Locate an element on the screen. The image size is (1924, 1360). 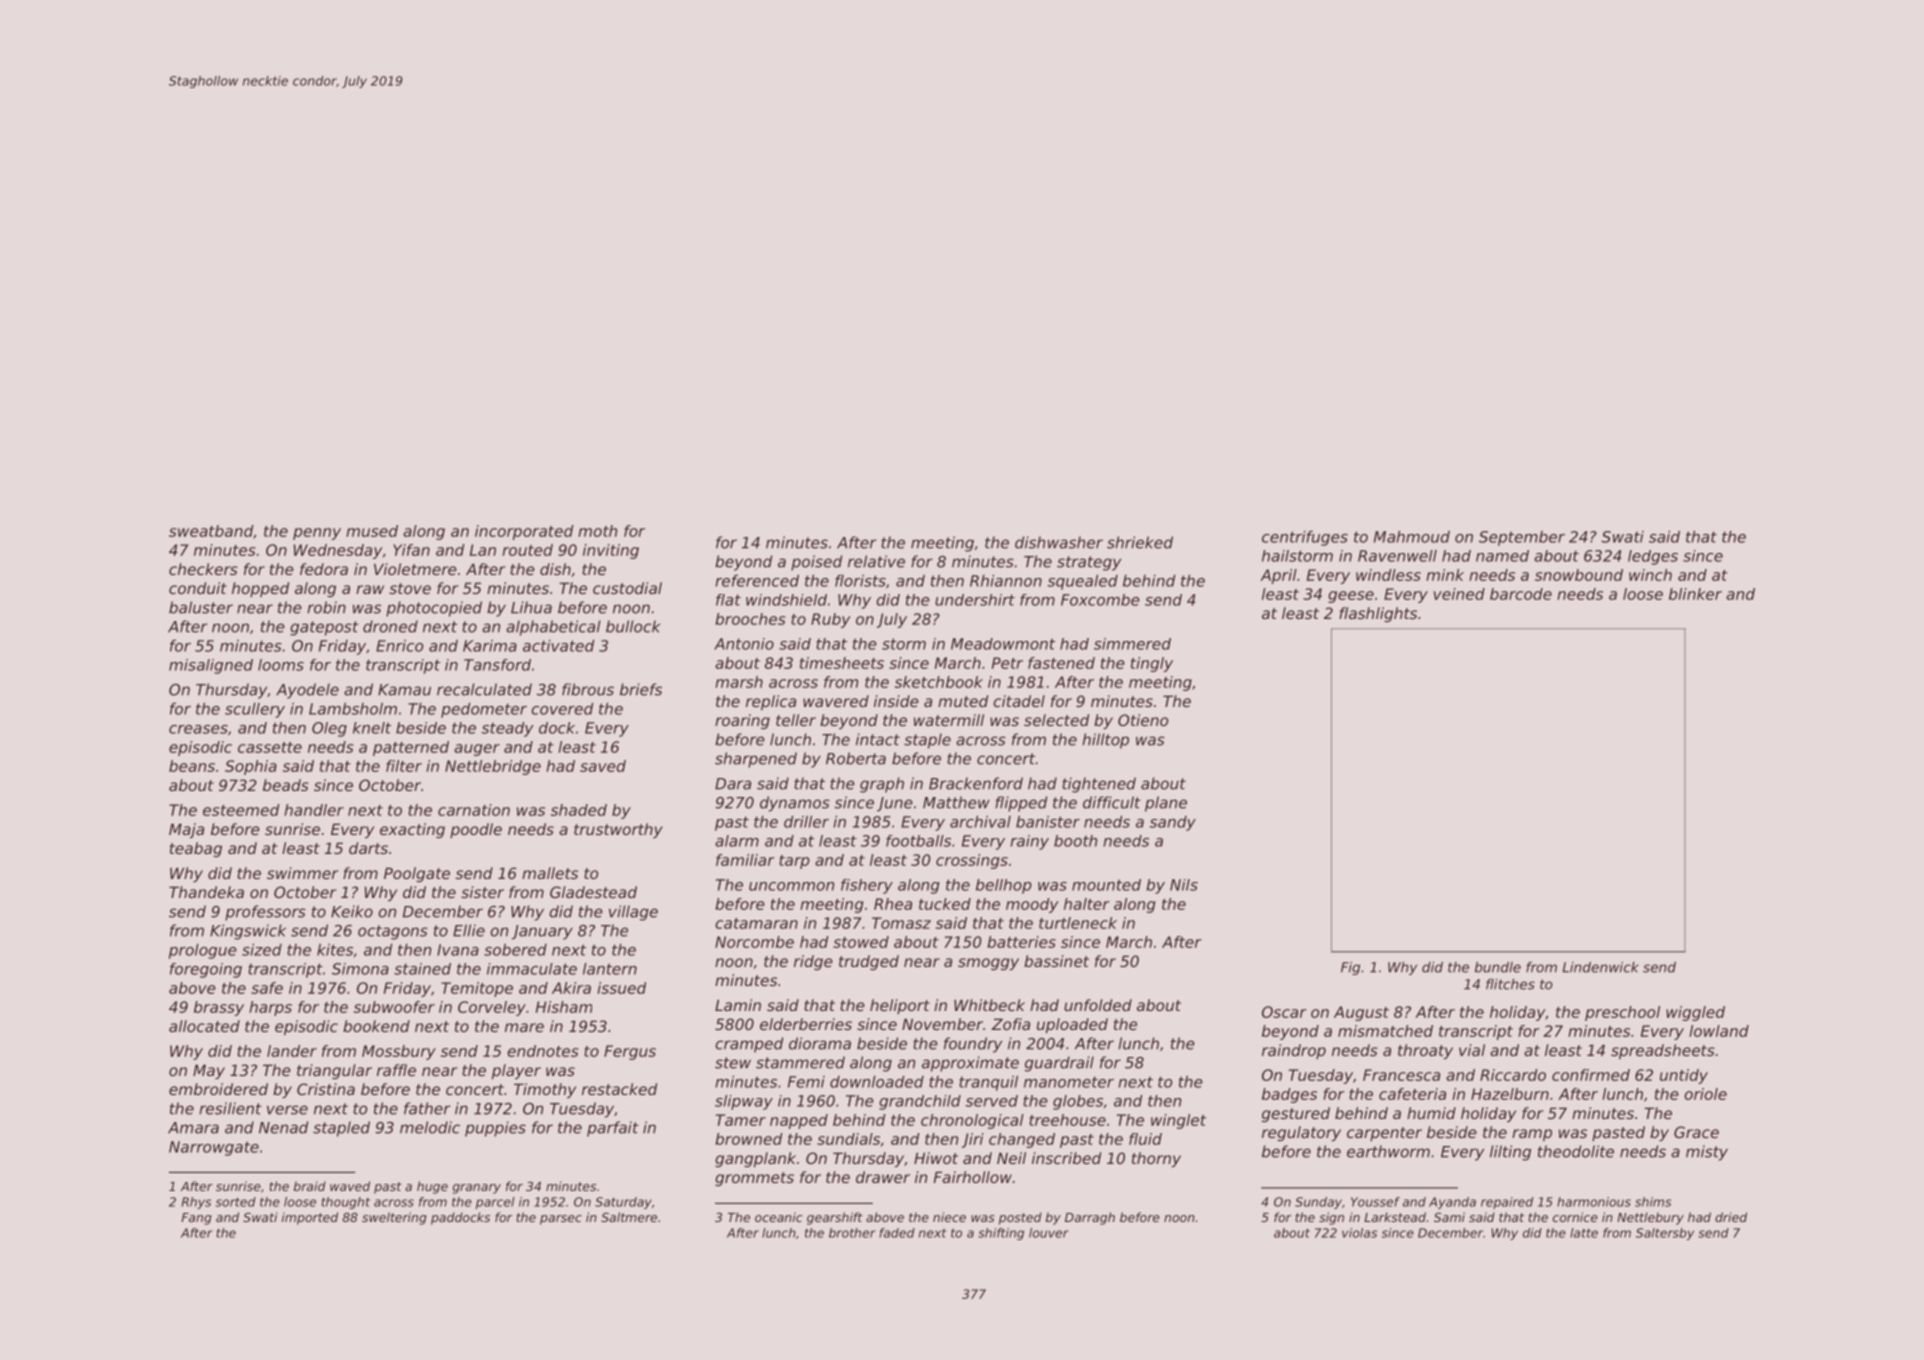
Foxcombe is located at coordinates (1100, 600).
